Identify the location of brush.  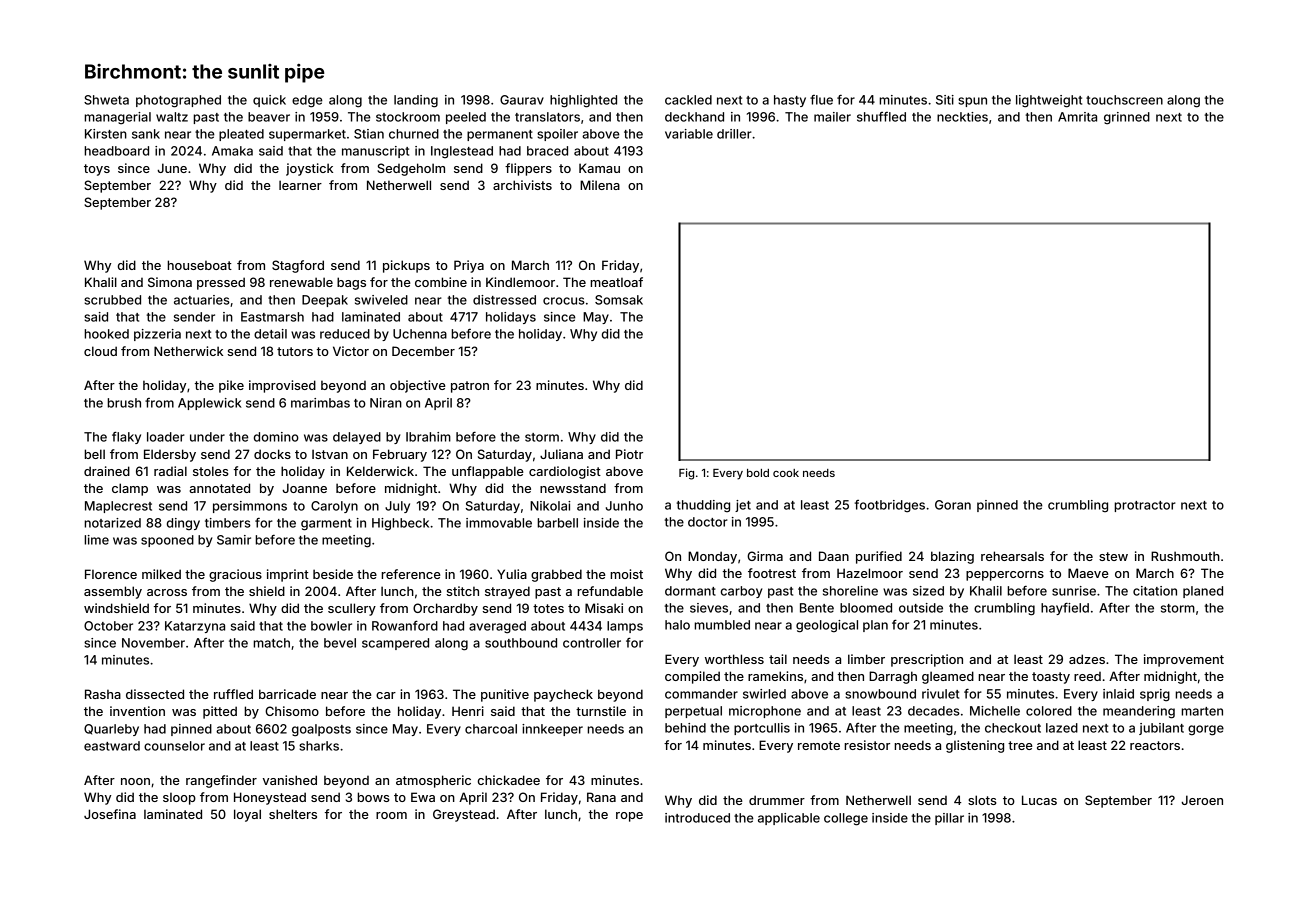
(124, 403).
